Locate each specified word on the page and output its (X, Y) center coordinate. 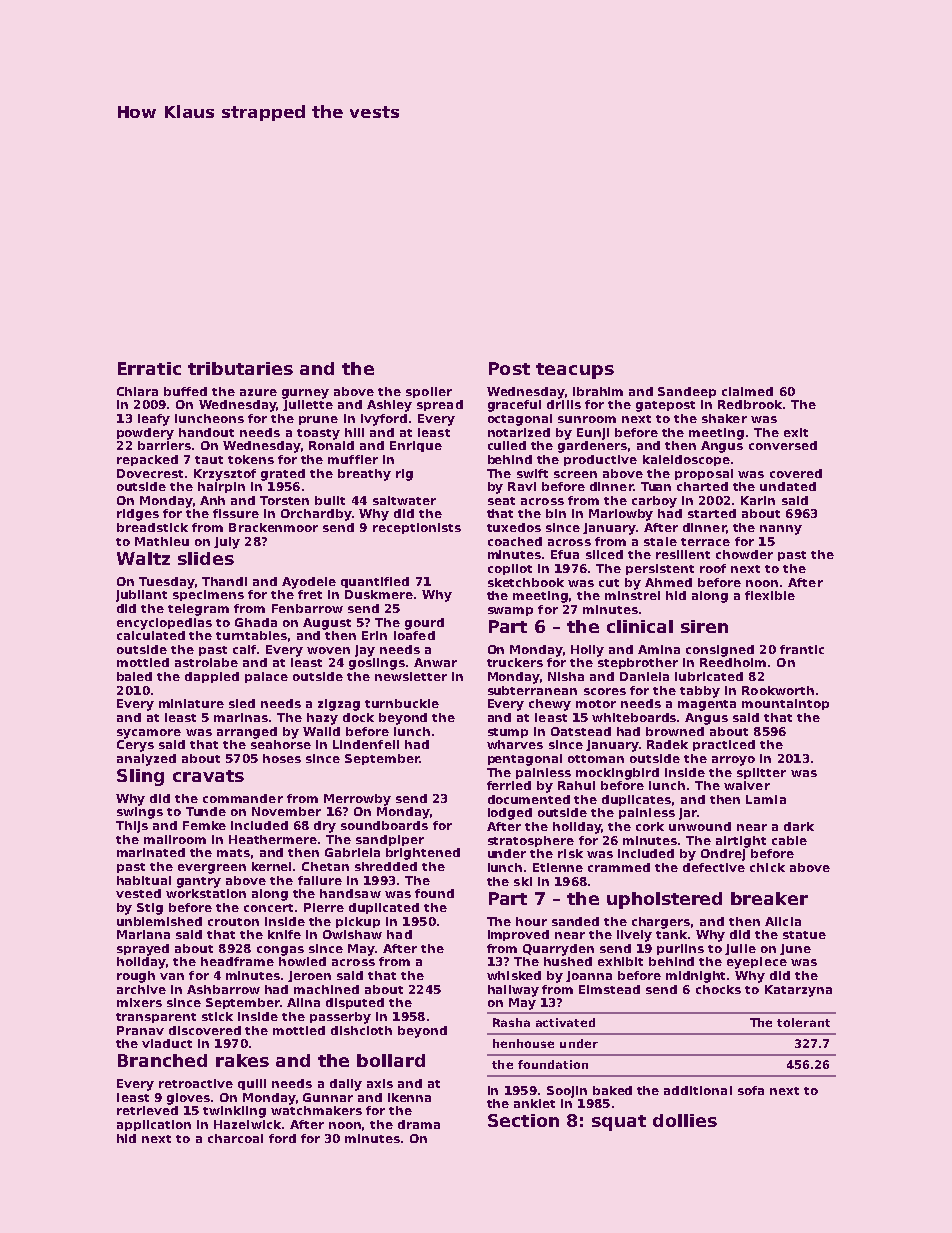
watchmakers (316, 1110)
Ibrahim (598, 391)
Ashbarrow (223, 989)
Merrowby (357, 800)
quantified (375, 582)
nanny (781, 530)
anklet (534, 1103)
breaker (769, 898)
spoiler (429, 392)
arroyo (733, 761)
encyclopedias (164, 624)
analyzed (146, 760)
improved (518, 935)
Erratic (149, 368)
